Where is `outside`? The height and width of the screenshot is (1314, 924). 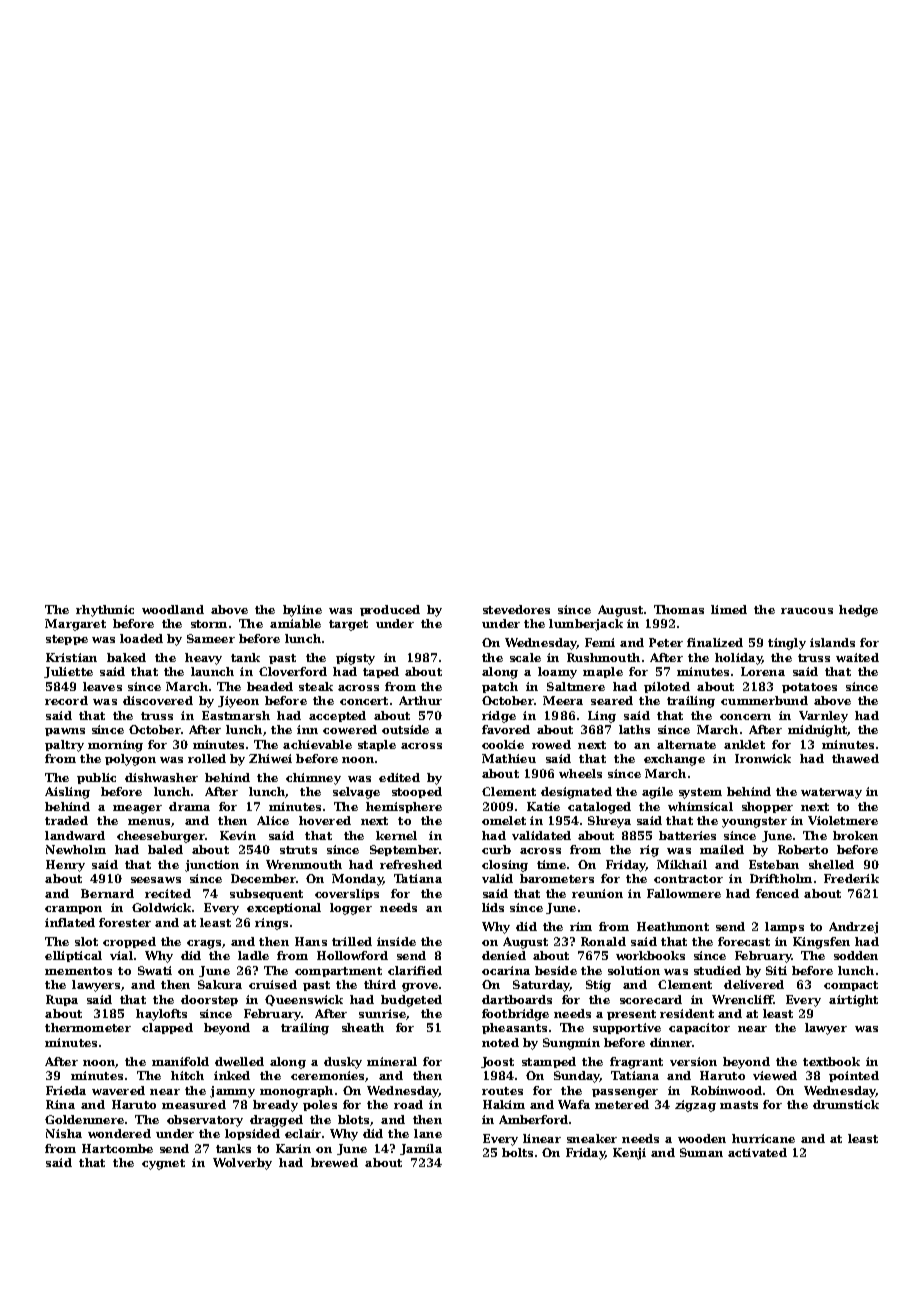
outside is located at coordinates (405, 729).
